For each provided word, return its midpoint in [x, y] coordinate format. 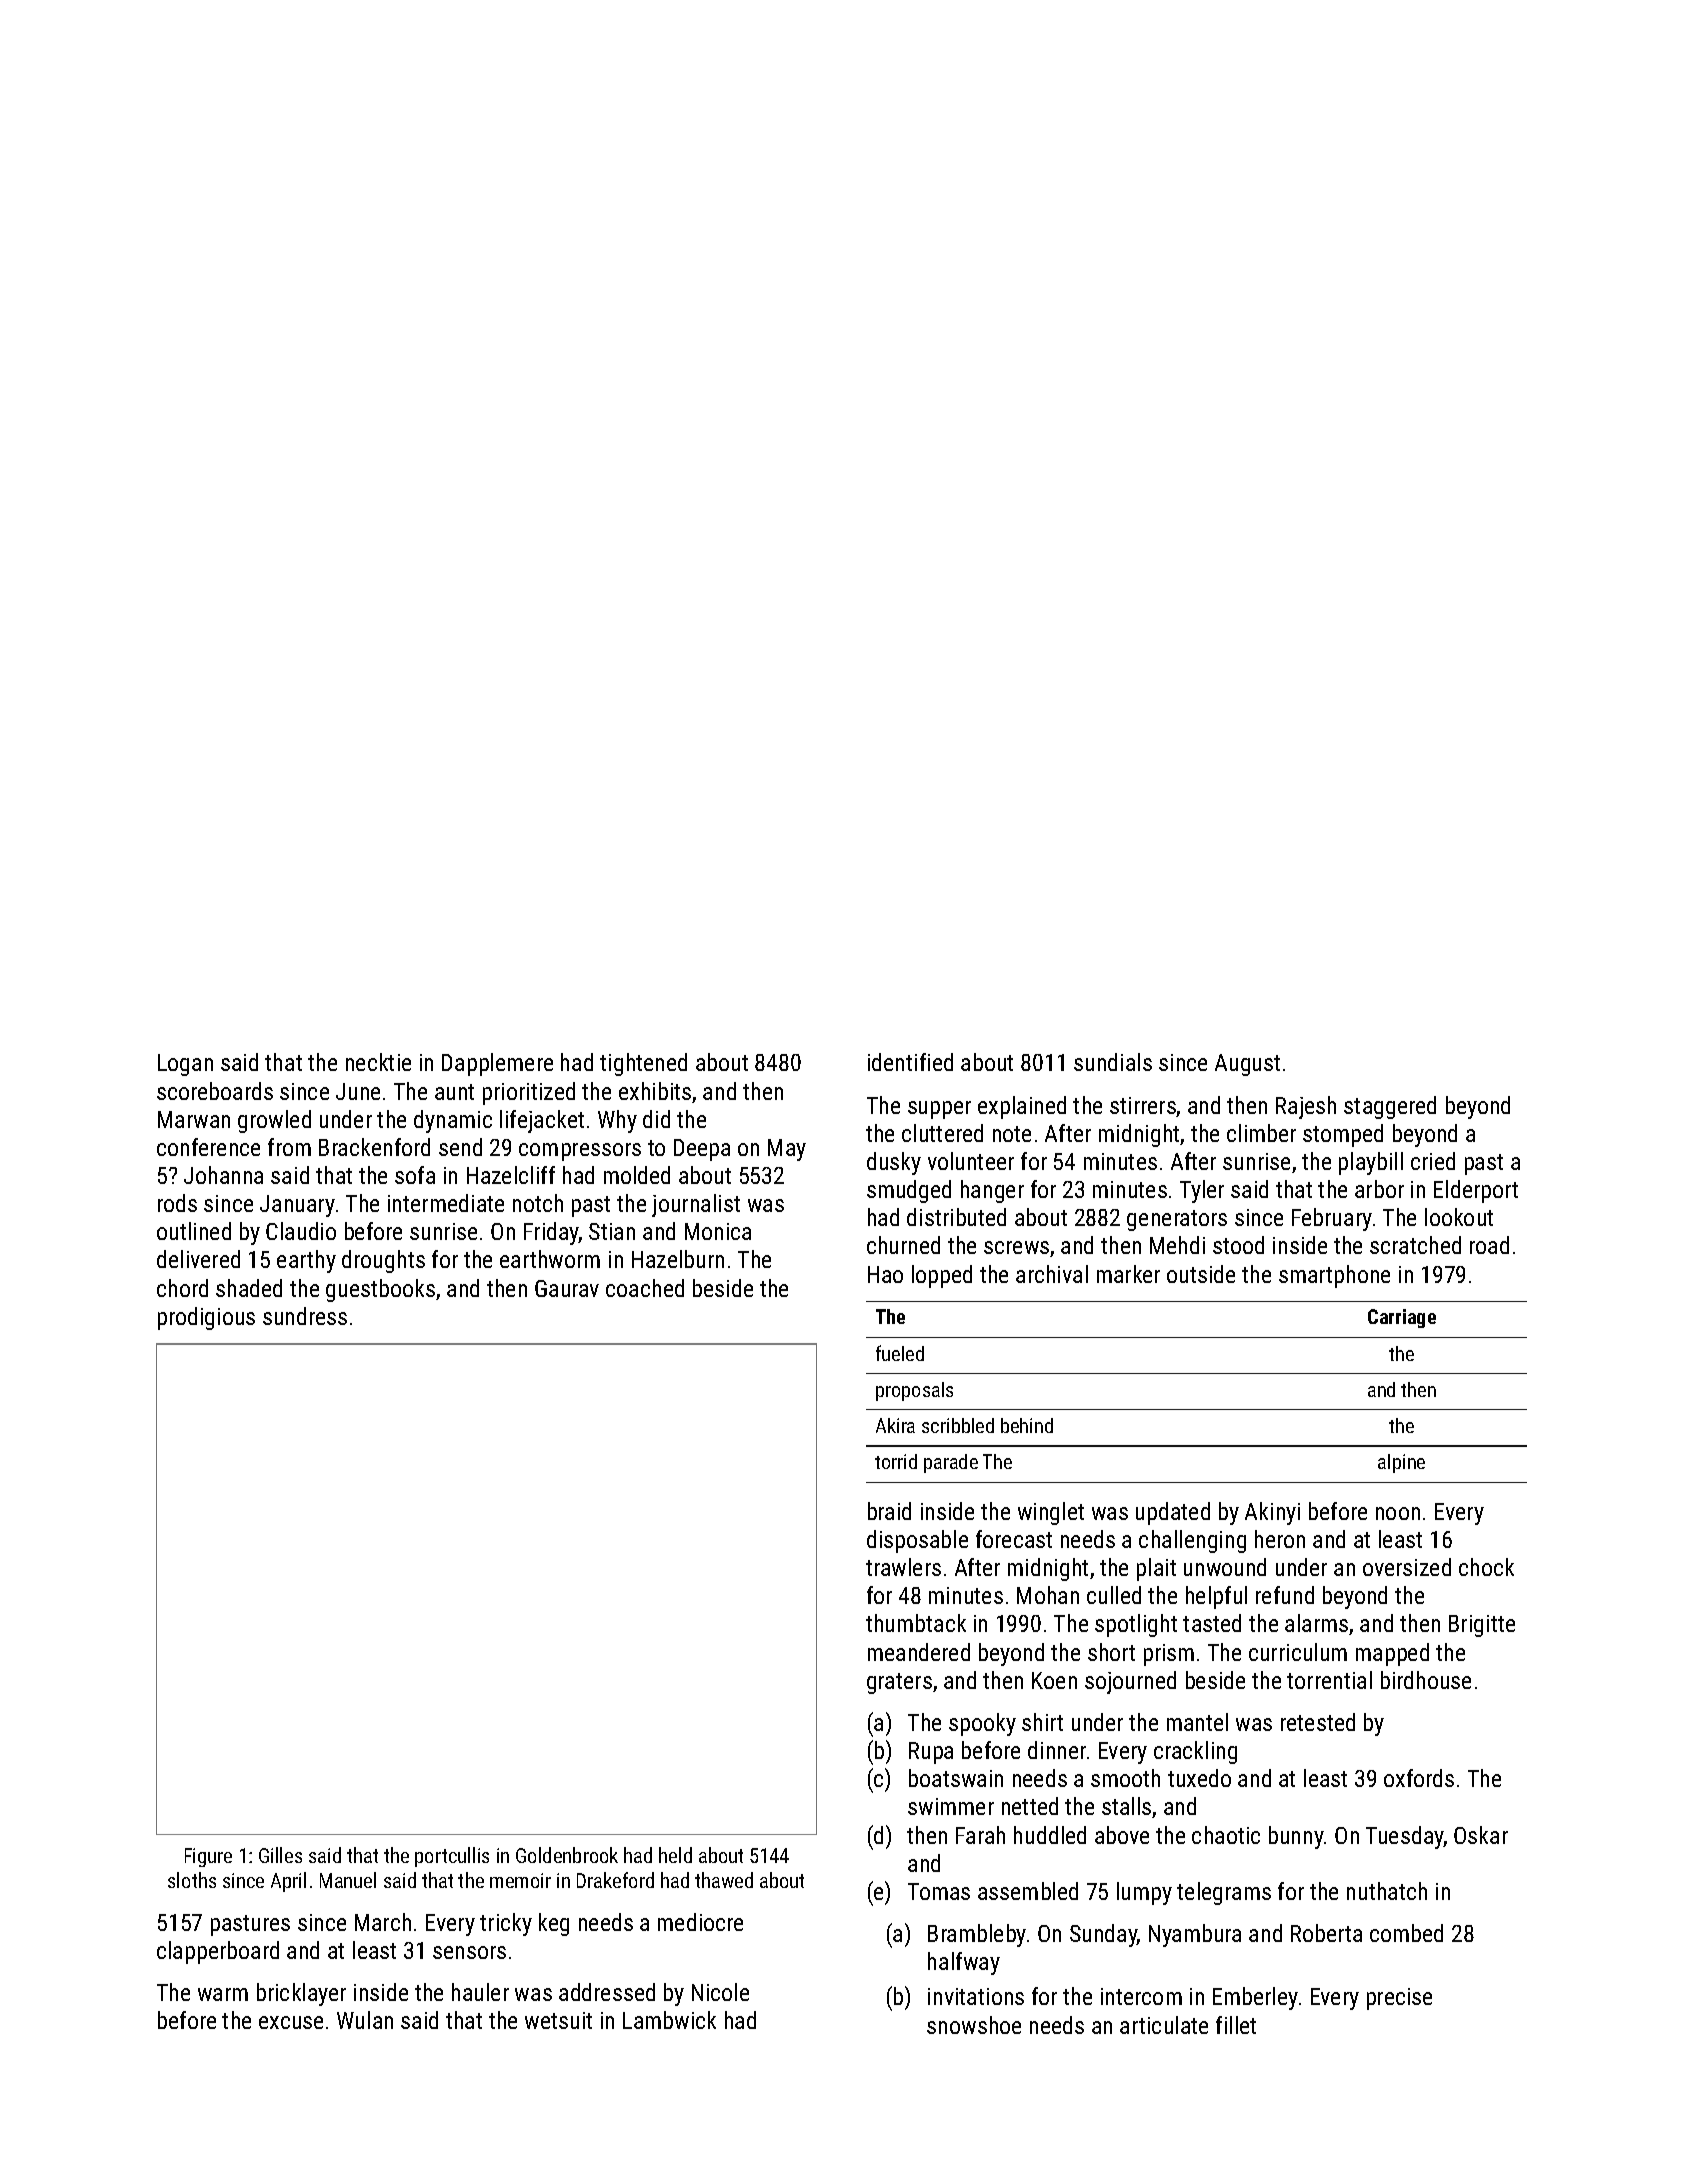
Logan [185, 1065]
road [1489, 1245]
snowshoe [974, 2025]
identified [910, 1062]
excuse [291, 2022]
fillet [1236, 2025]
